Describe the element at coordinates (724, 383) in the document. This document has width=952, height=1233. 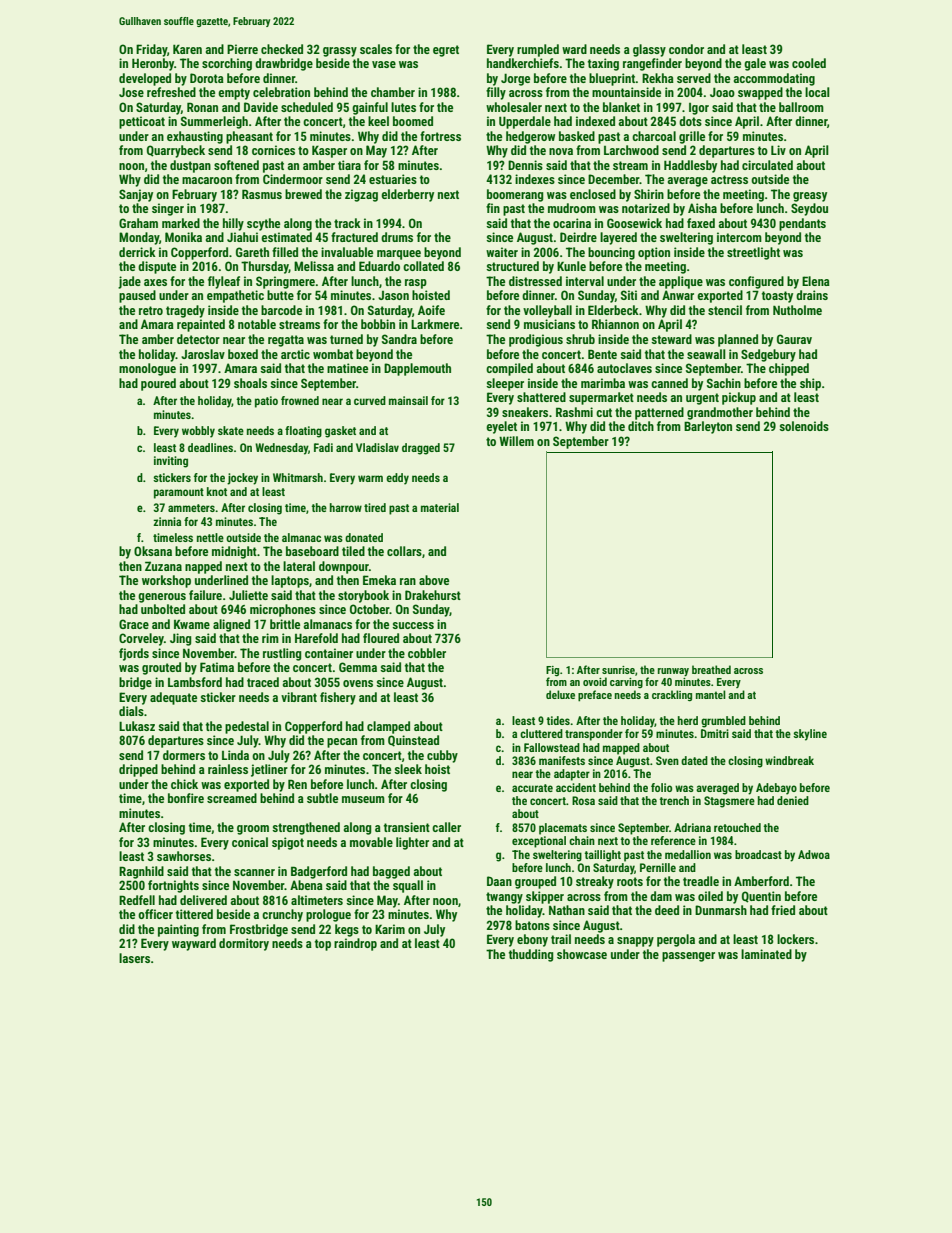
I see `Sachin` at that location.
